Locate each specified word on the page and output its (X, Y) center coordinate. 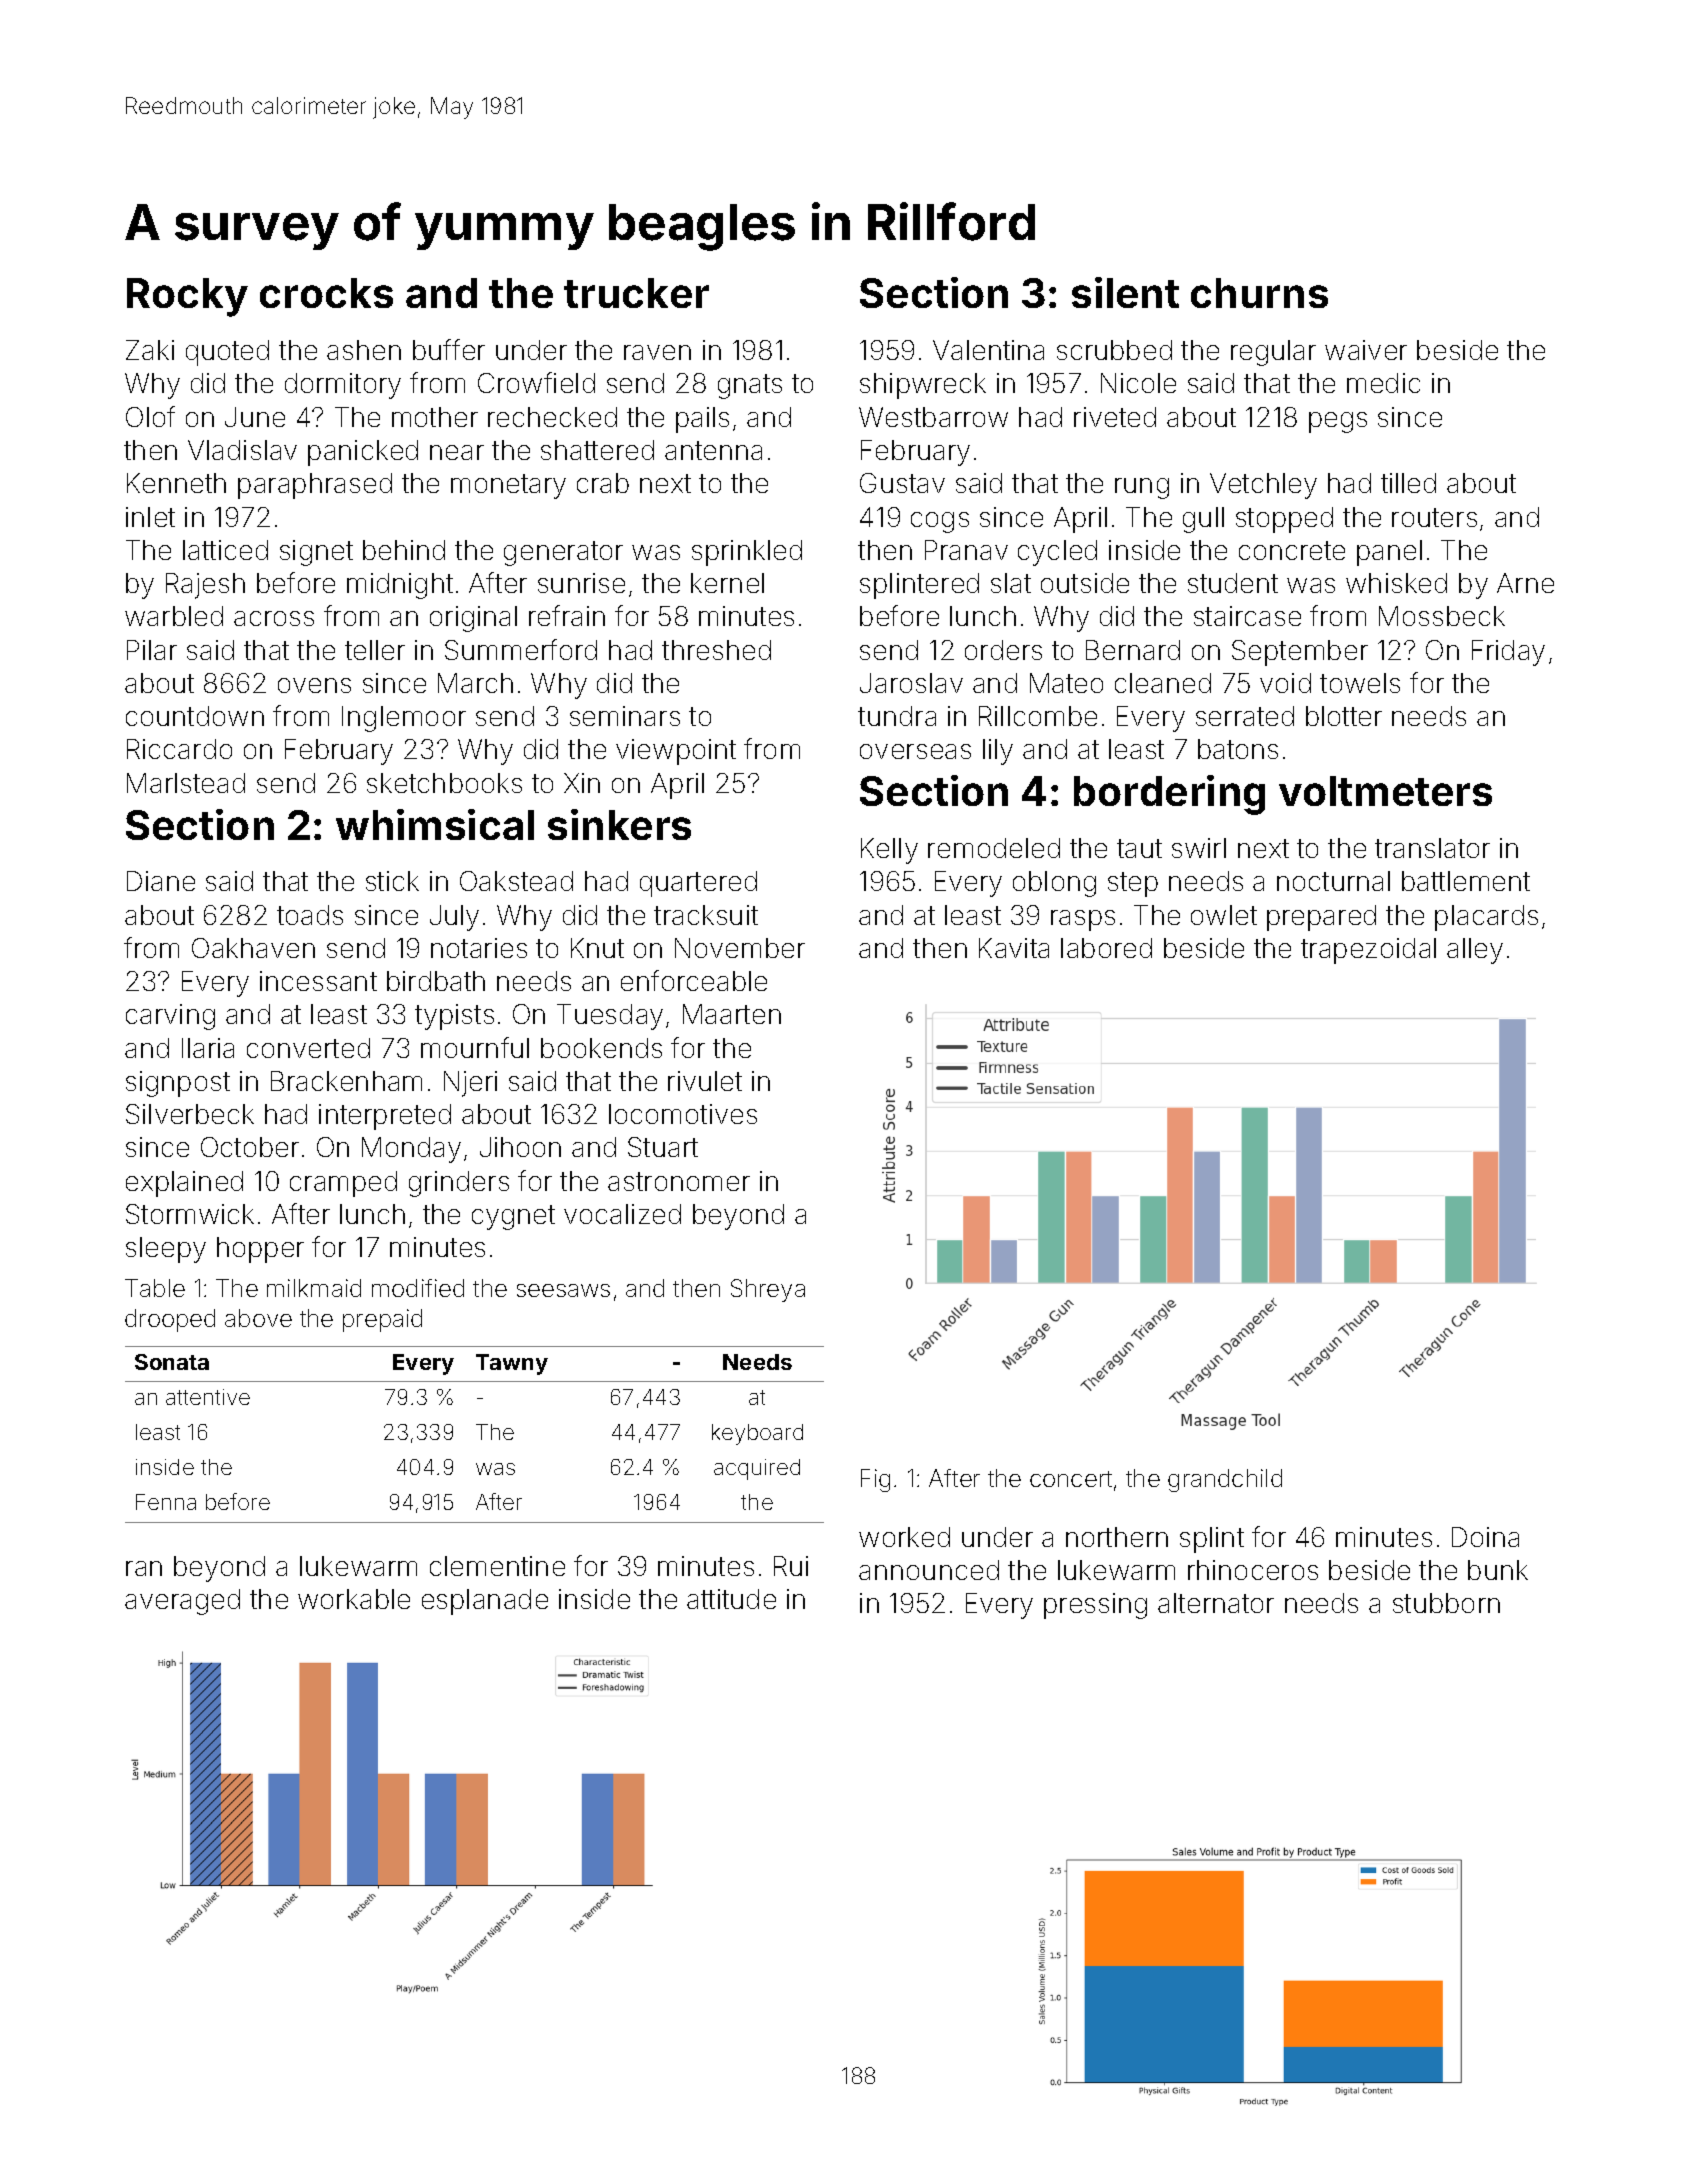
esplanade (485, 1602)
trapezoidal (1368, 951)
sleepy (166, 1250)
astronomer (679, 1181)
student (1233, 583)
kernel (727, 583)
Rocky (187, 297)
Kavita (1014, 948)
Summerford (521, 649)
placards (1486, 918)
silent (1125, 292)
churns (1259, 293)
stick (392, 881)
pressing (1095, 1606)
